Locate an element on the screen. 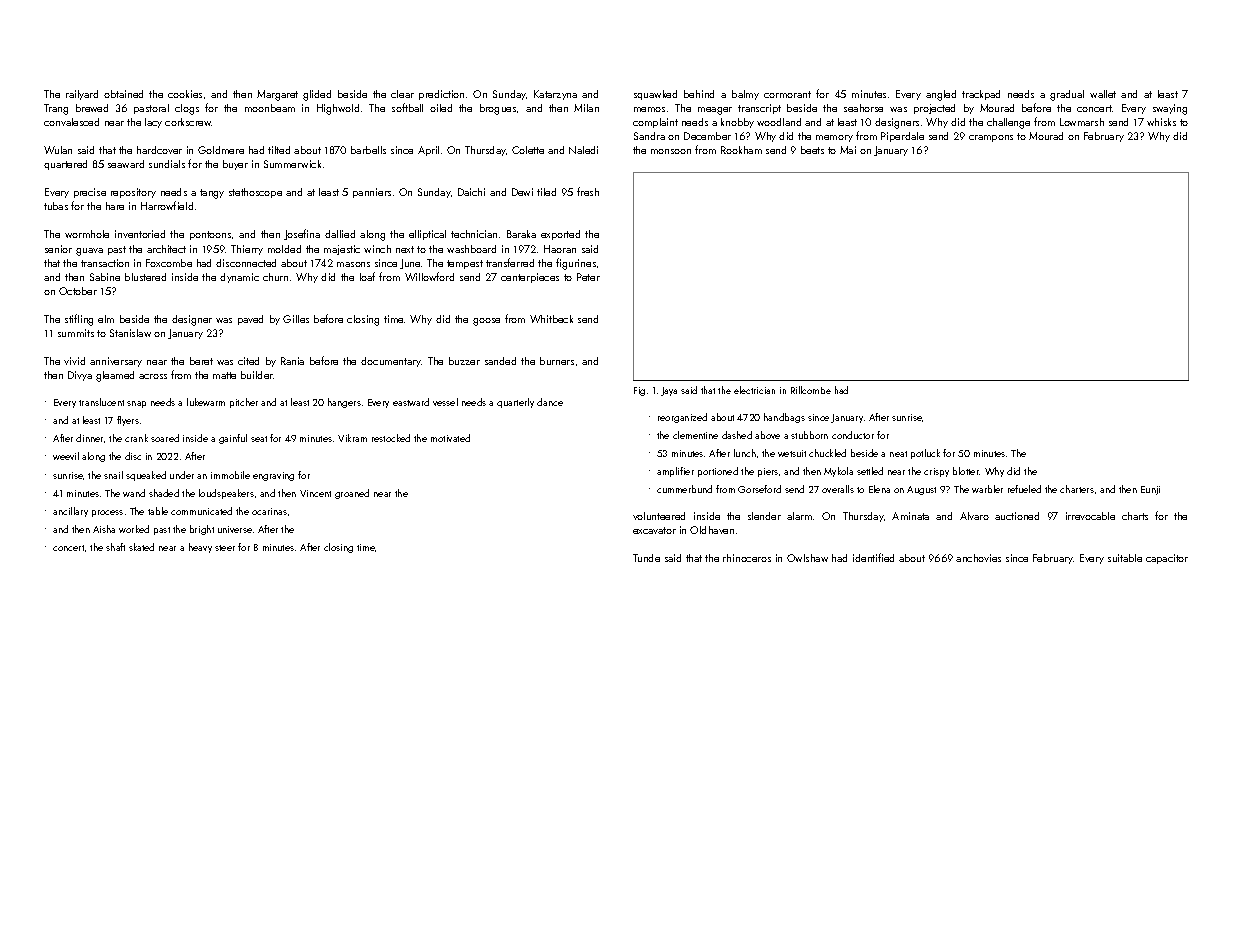  reorganized is located at coordinates (682, 418).
